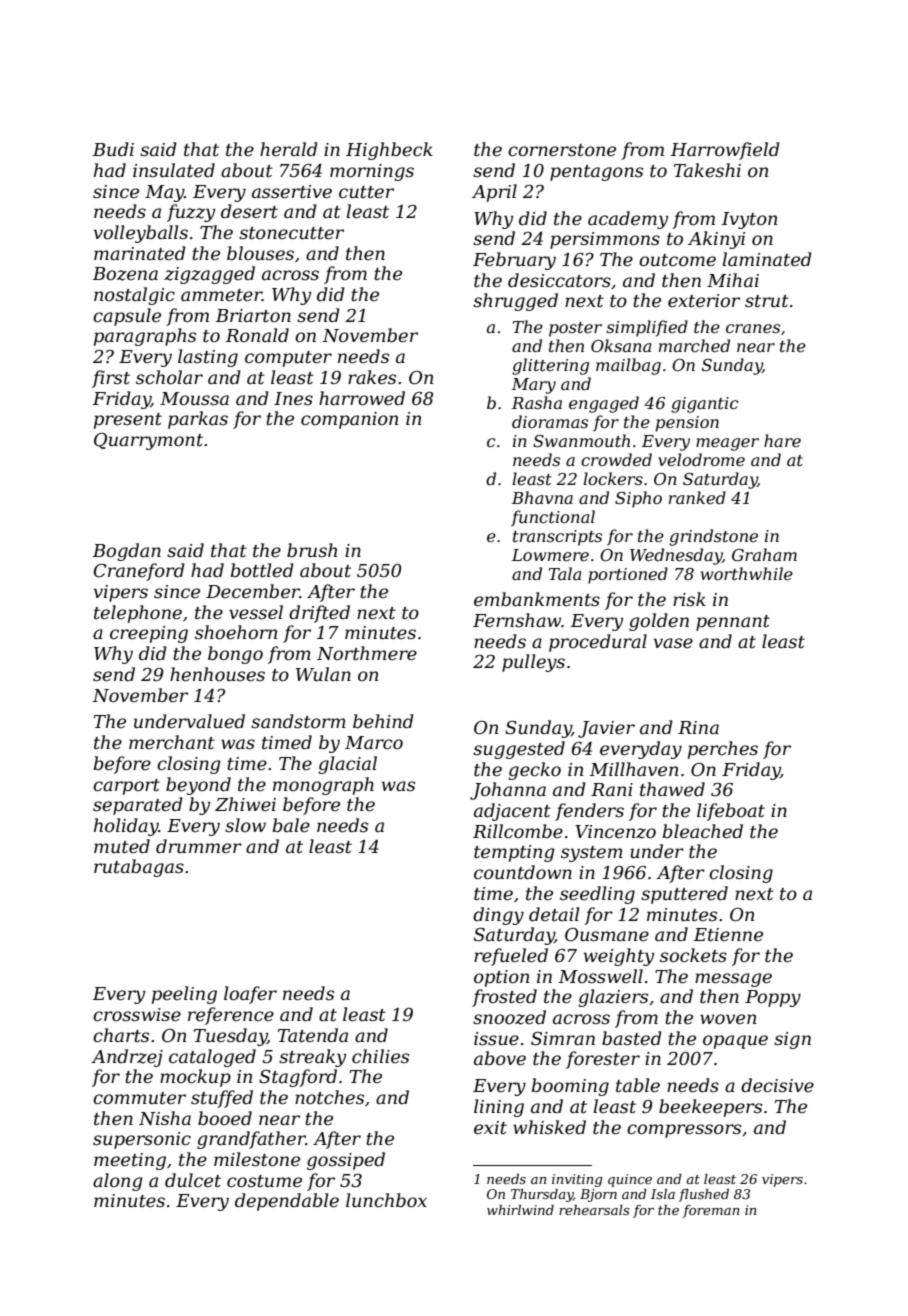 The image size is (908, 1316). I want to click on perches, so click(723, 750).
